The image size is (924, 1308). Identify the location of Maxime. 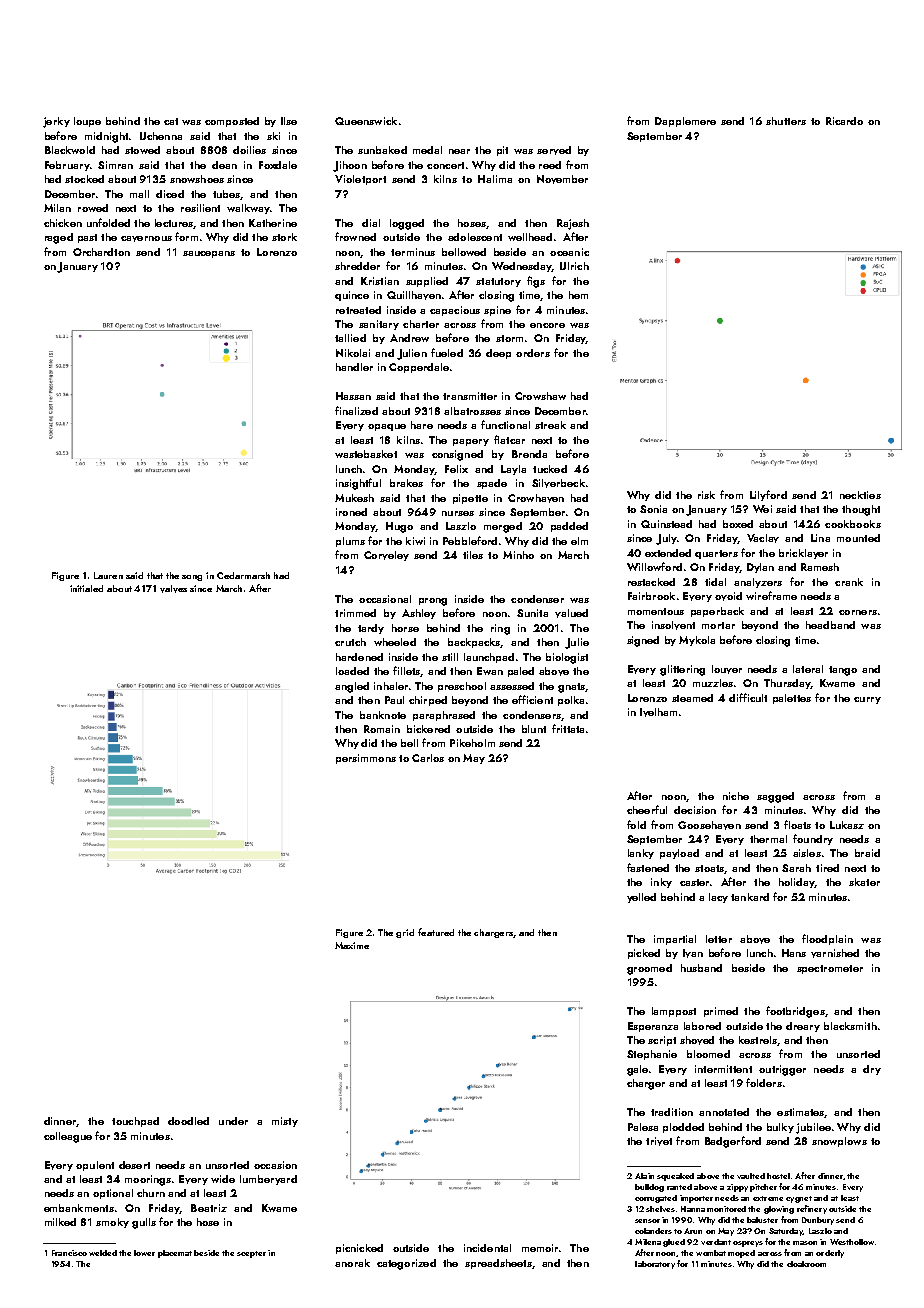
(352, 945).
